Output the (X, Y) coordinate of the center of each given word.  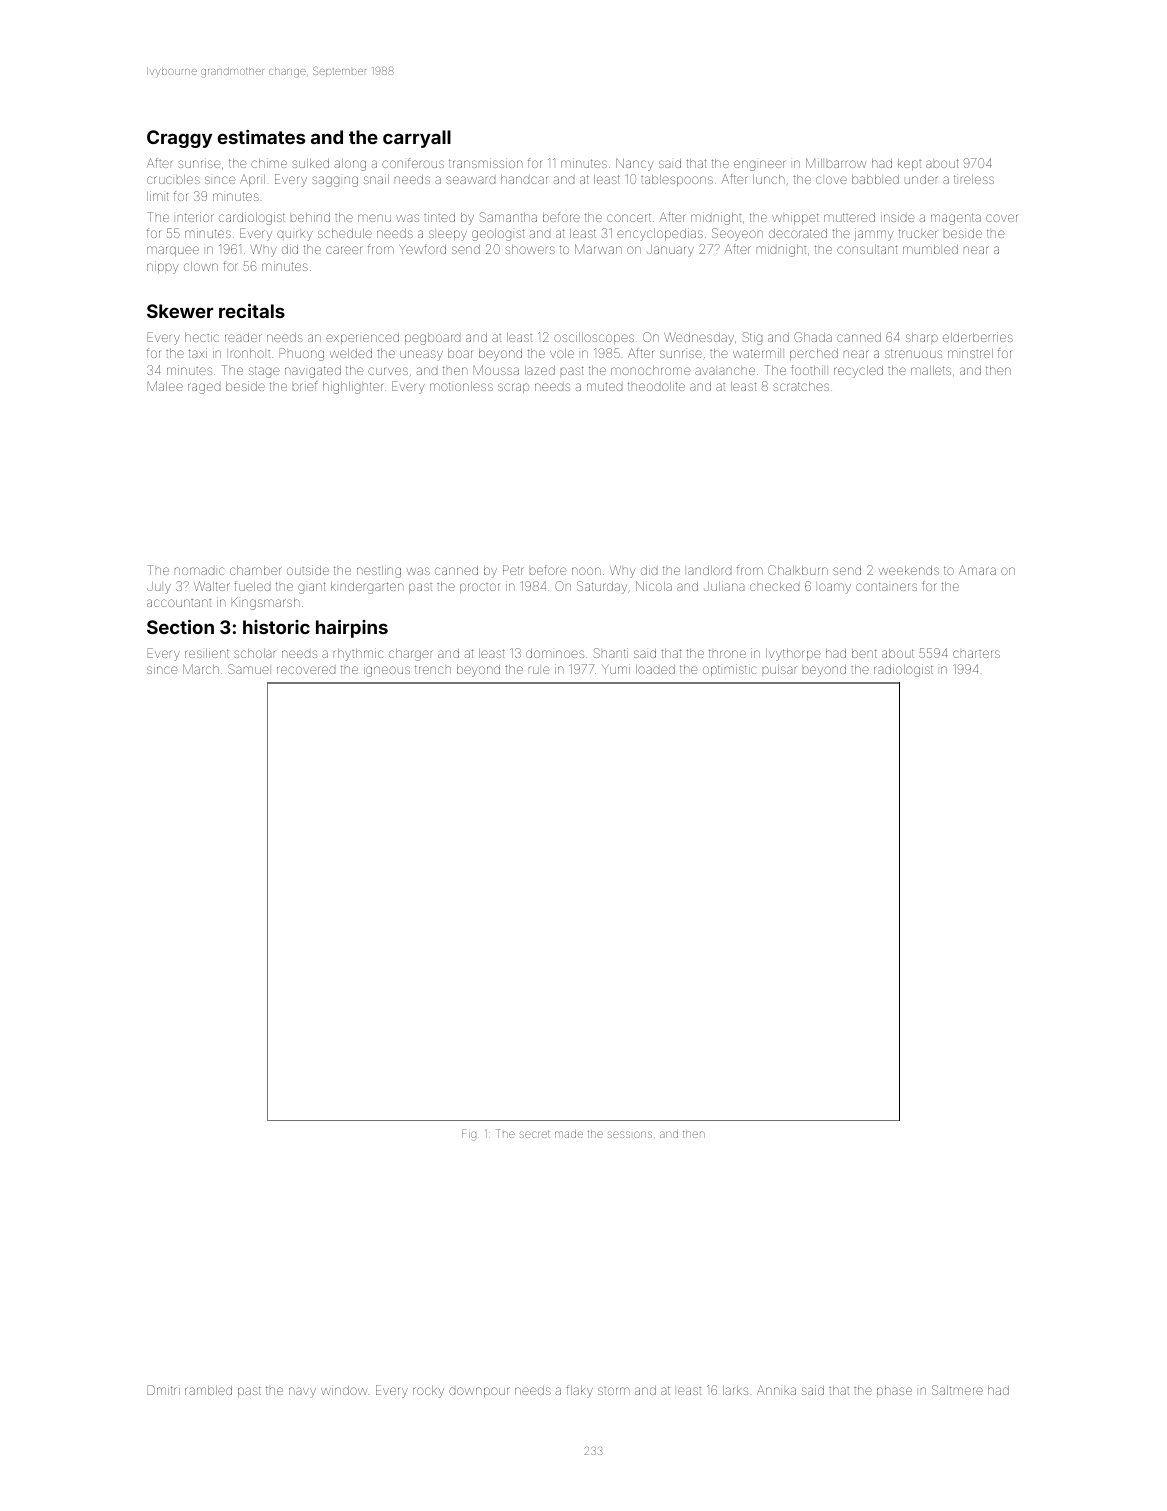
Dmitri (164, 1390)
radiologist (903, 670)
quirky (295, 235)
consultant (867, 249)
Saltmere (957, 1390)
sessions (630, 1134)
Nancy (635, 164)
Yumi (616, 669)
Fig (469, 1135)
